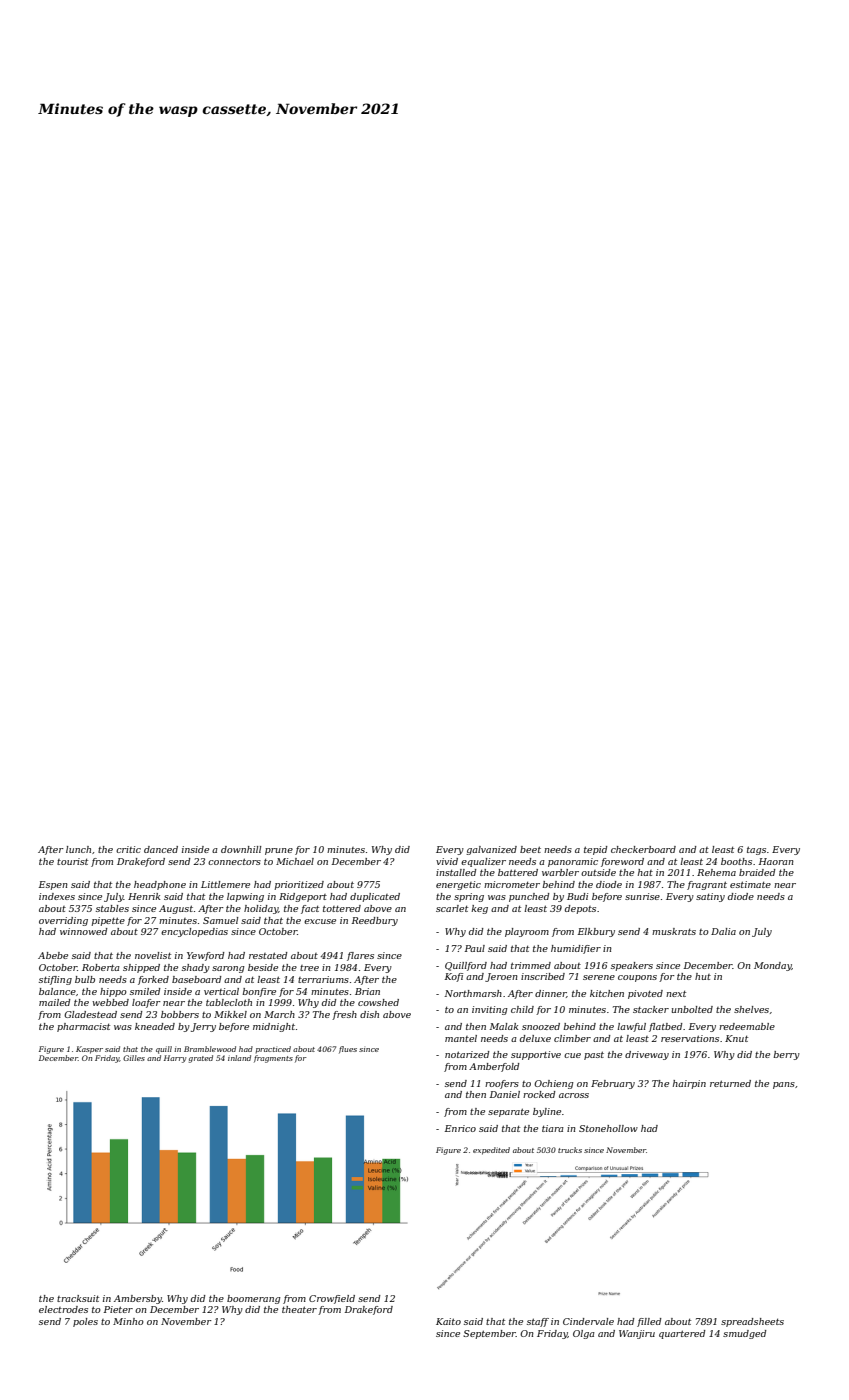  I want to click on Espen, so click(53, 885).
